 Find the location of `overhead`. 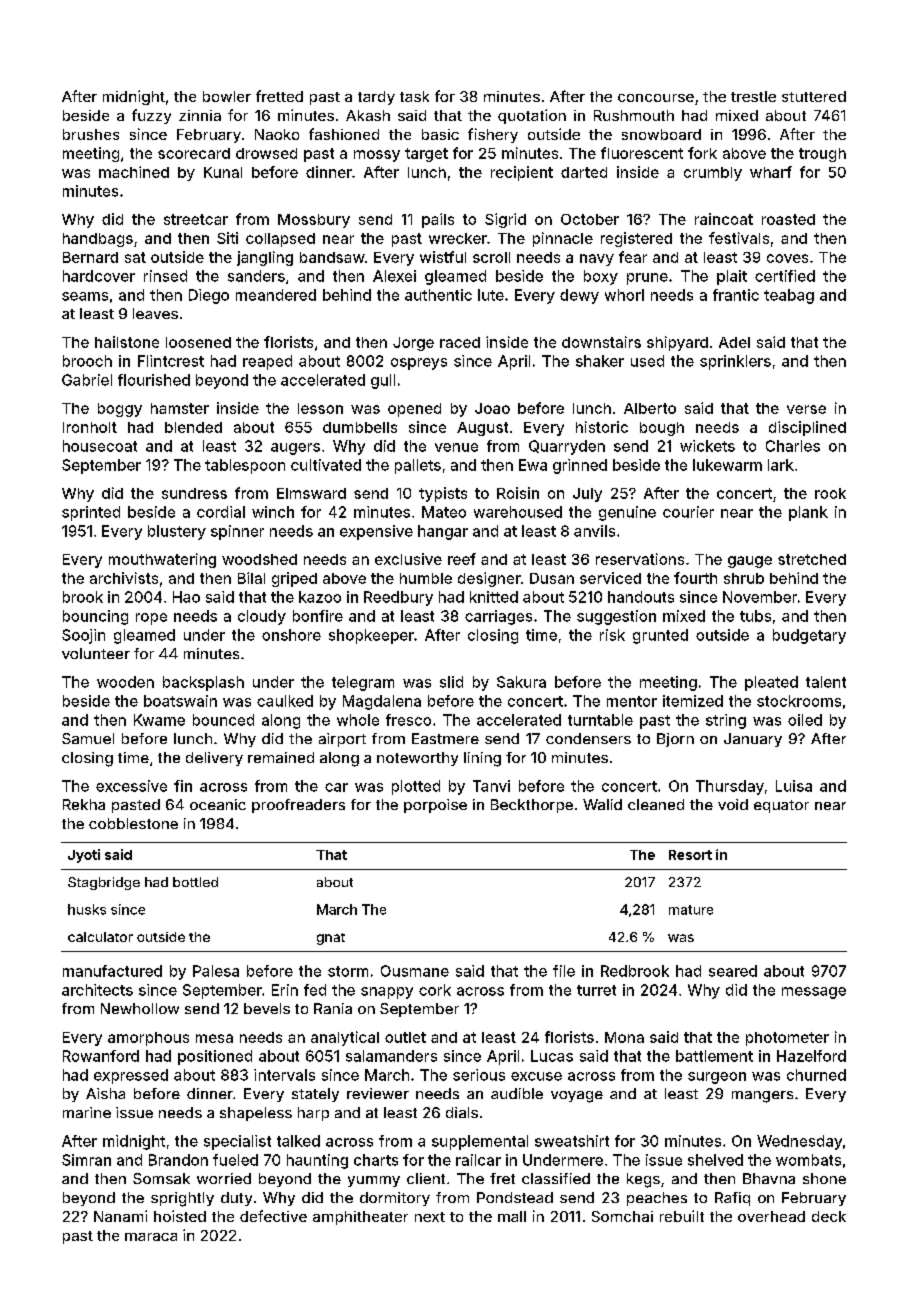

overhead is located at coordinates (771, 1216).
